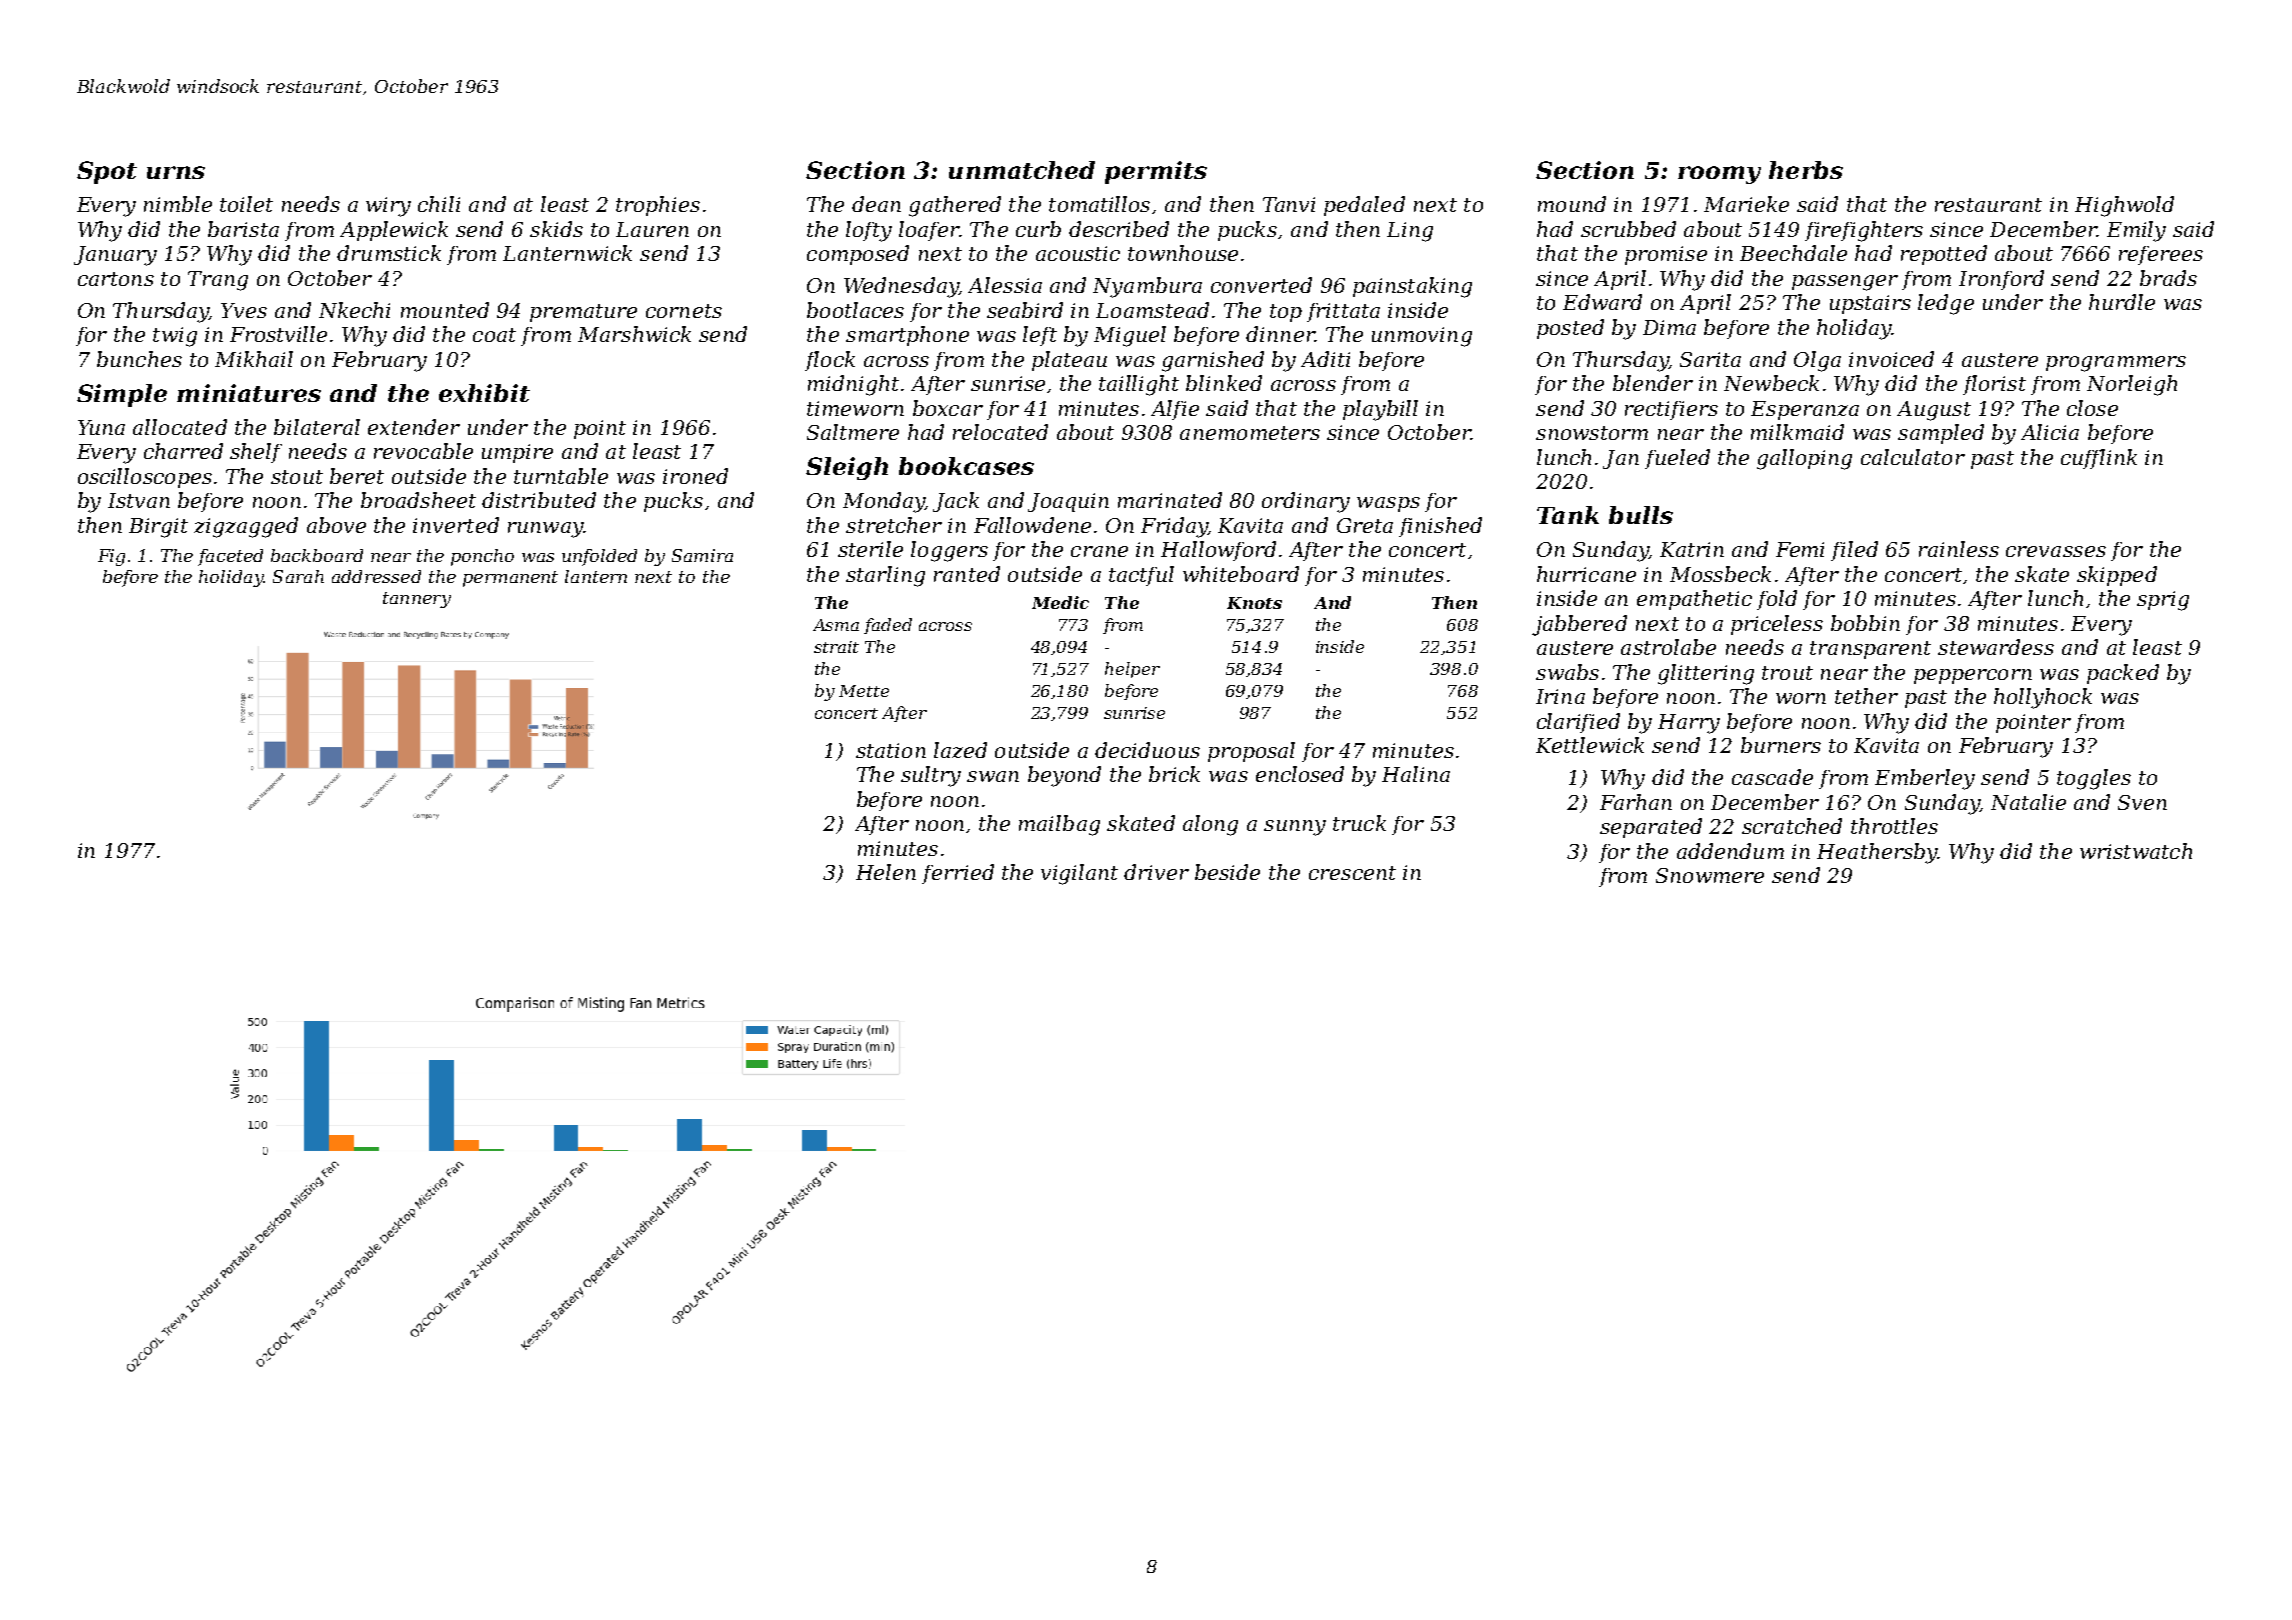 This screenshot has width=2292, height=1620. I want to click on Snowmere, so click(1710, 875).
